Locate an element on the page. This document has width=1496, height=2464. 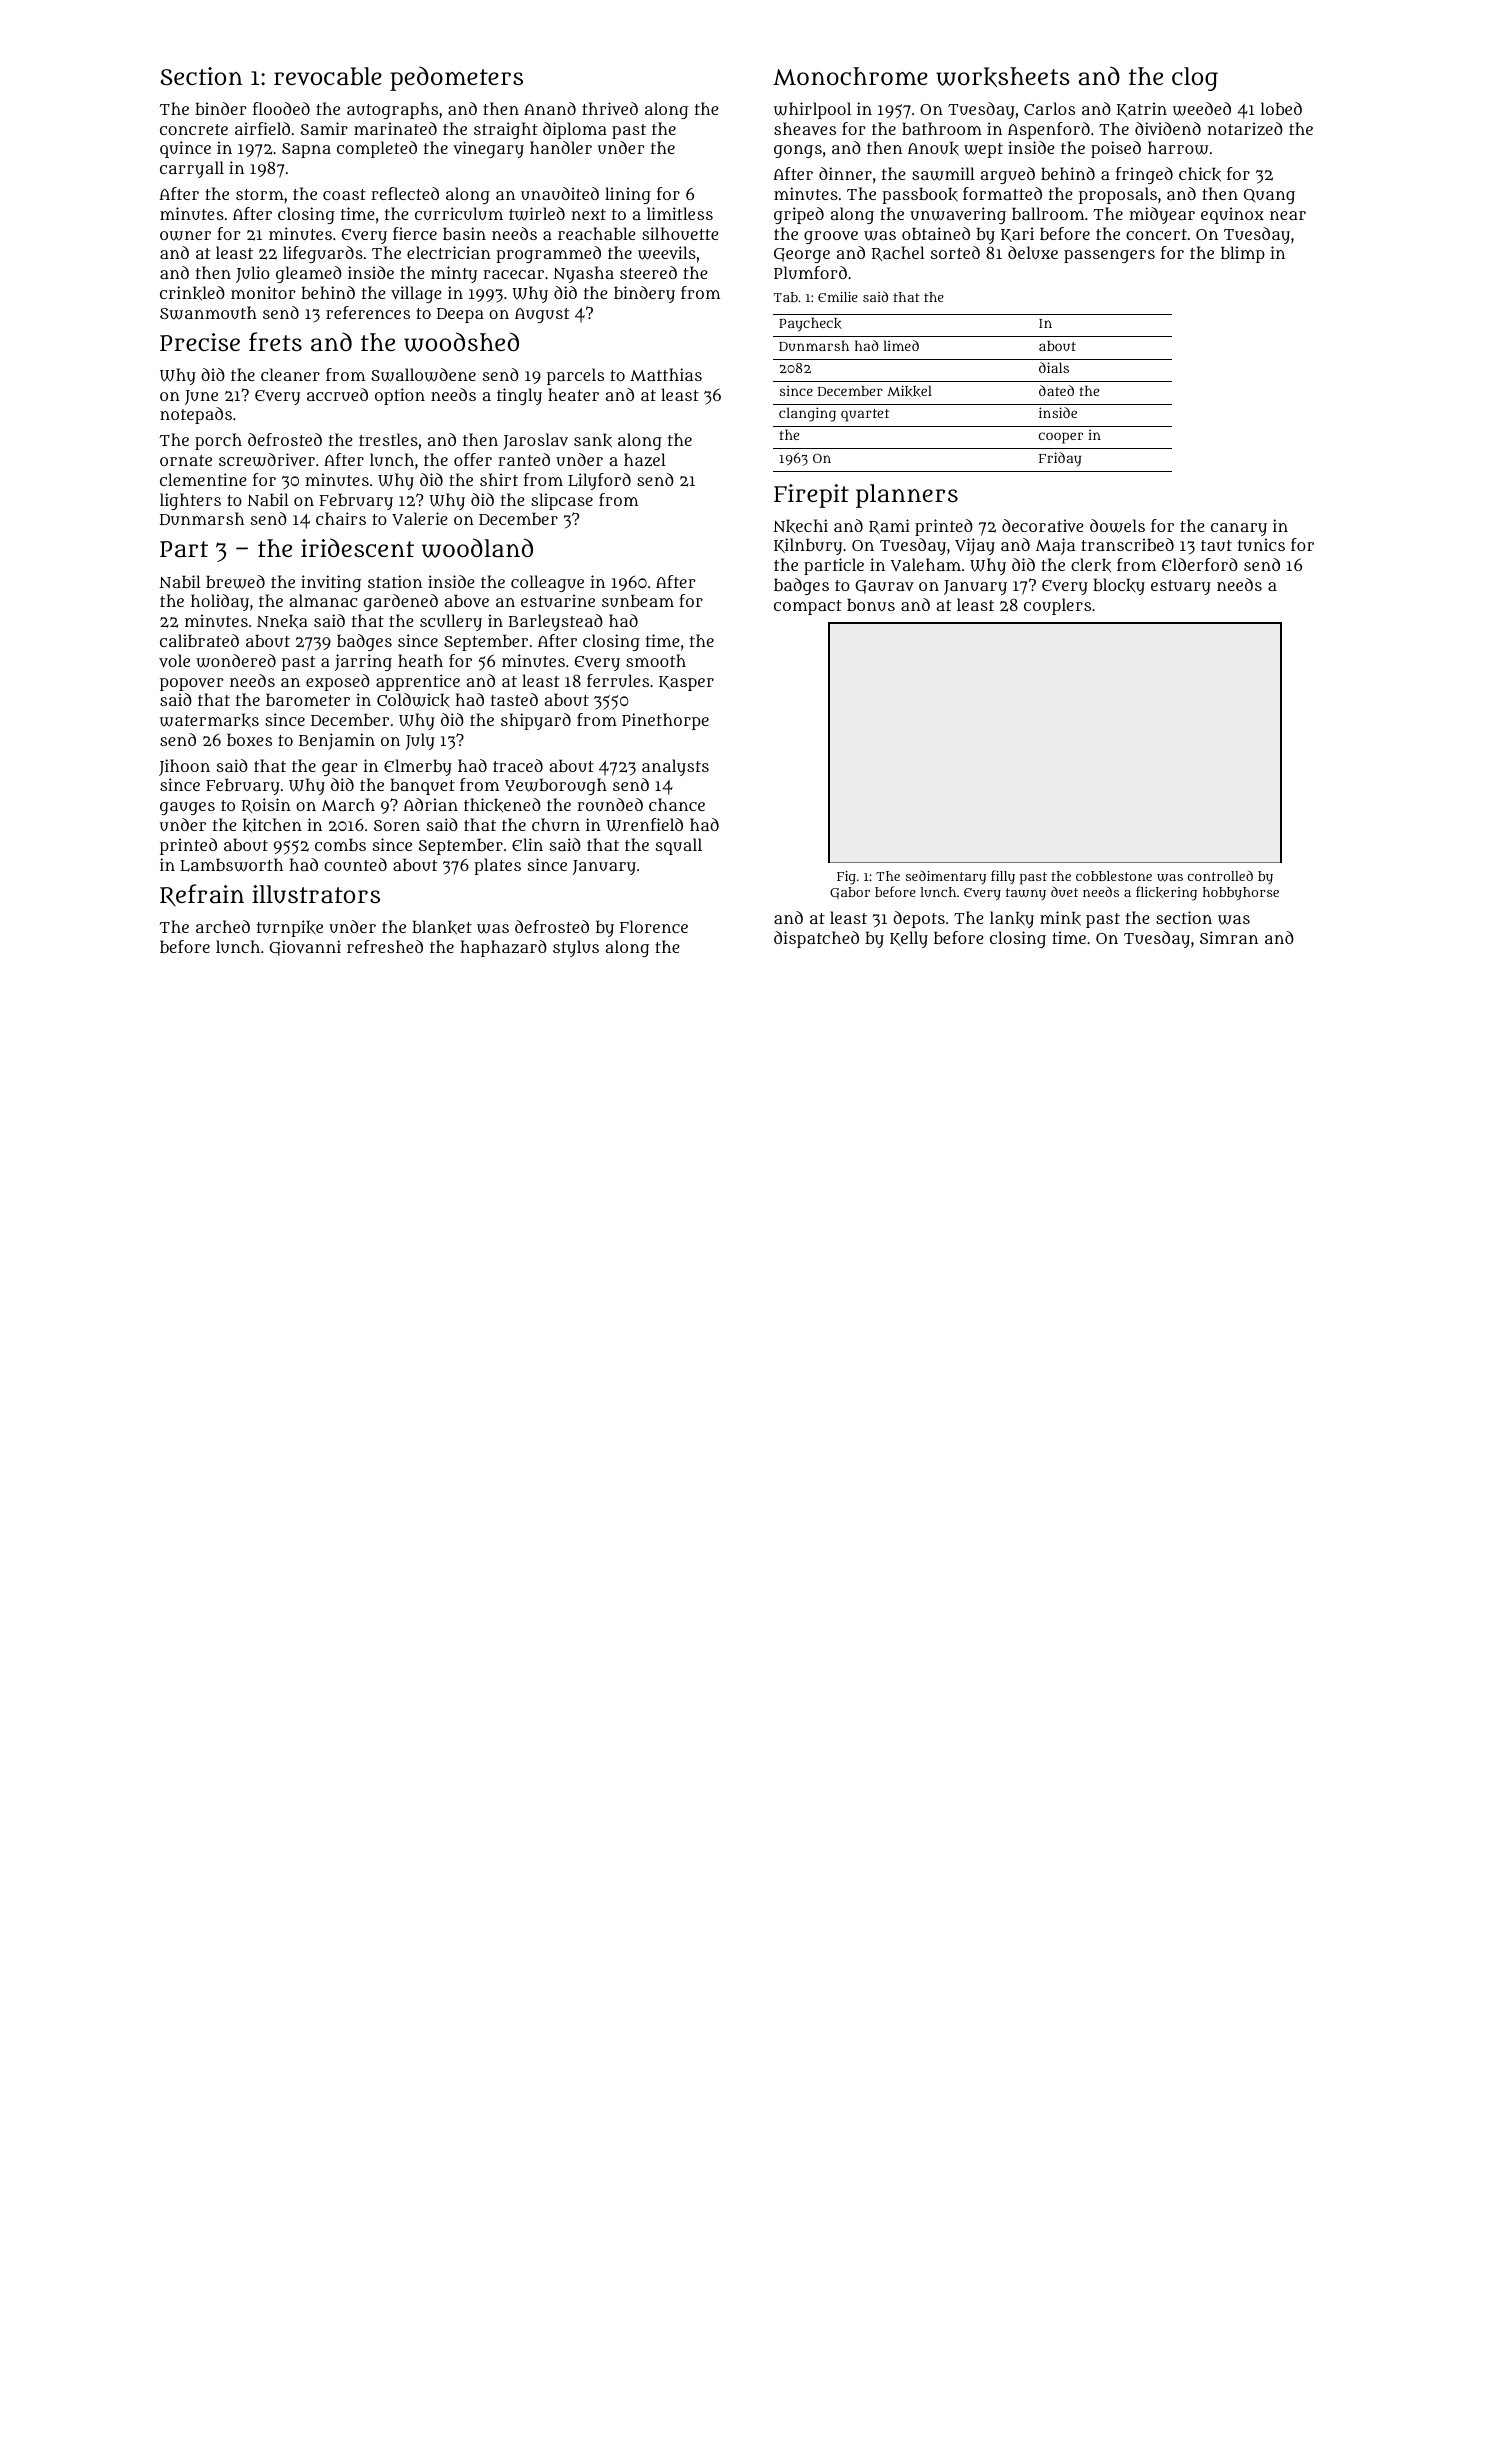
Paycheck is located at coordinates (810, 324).
